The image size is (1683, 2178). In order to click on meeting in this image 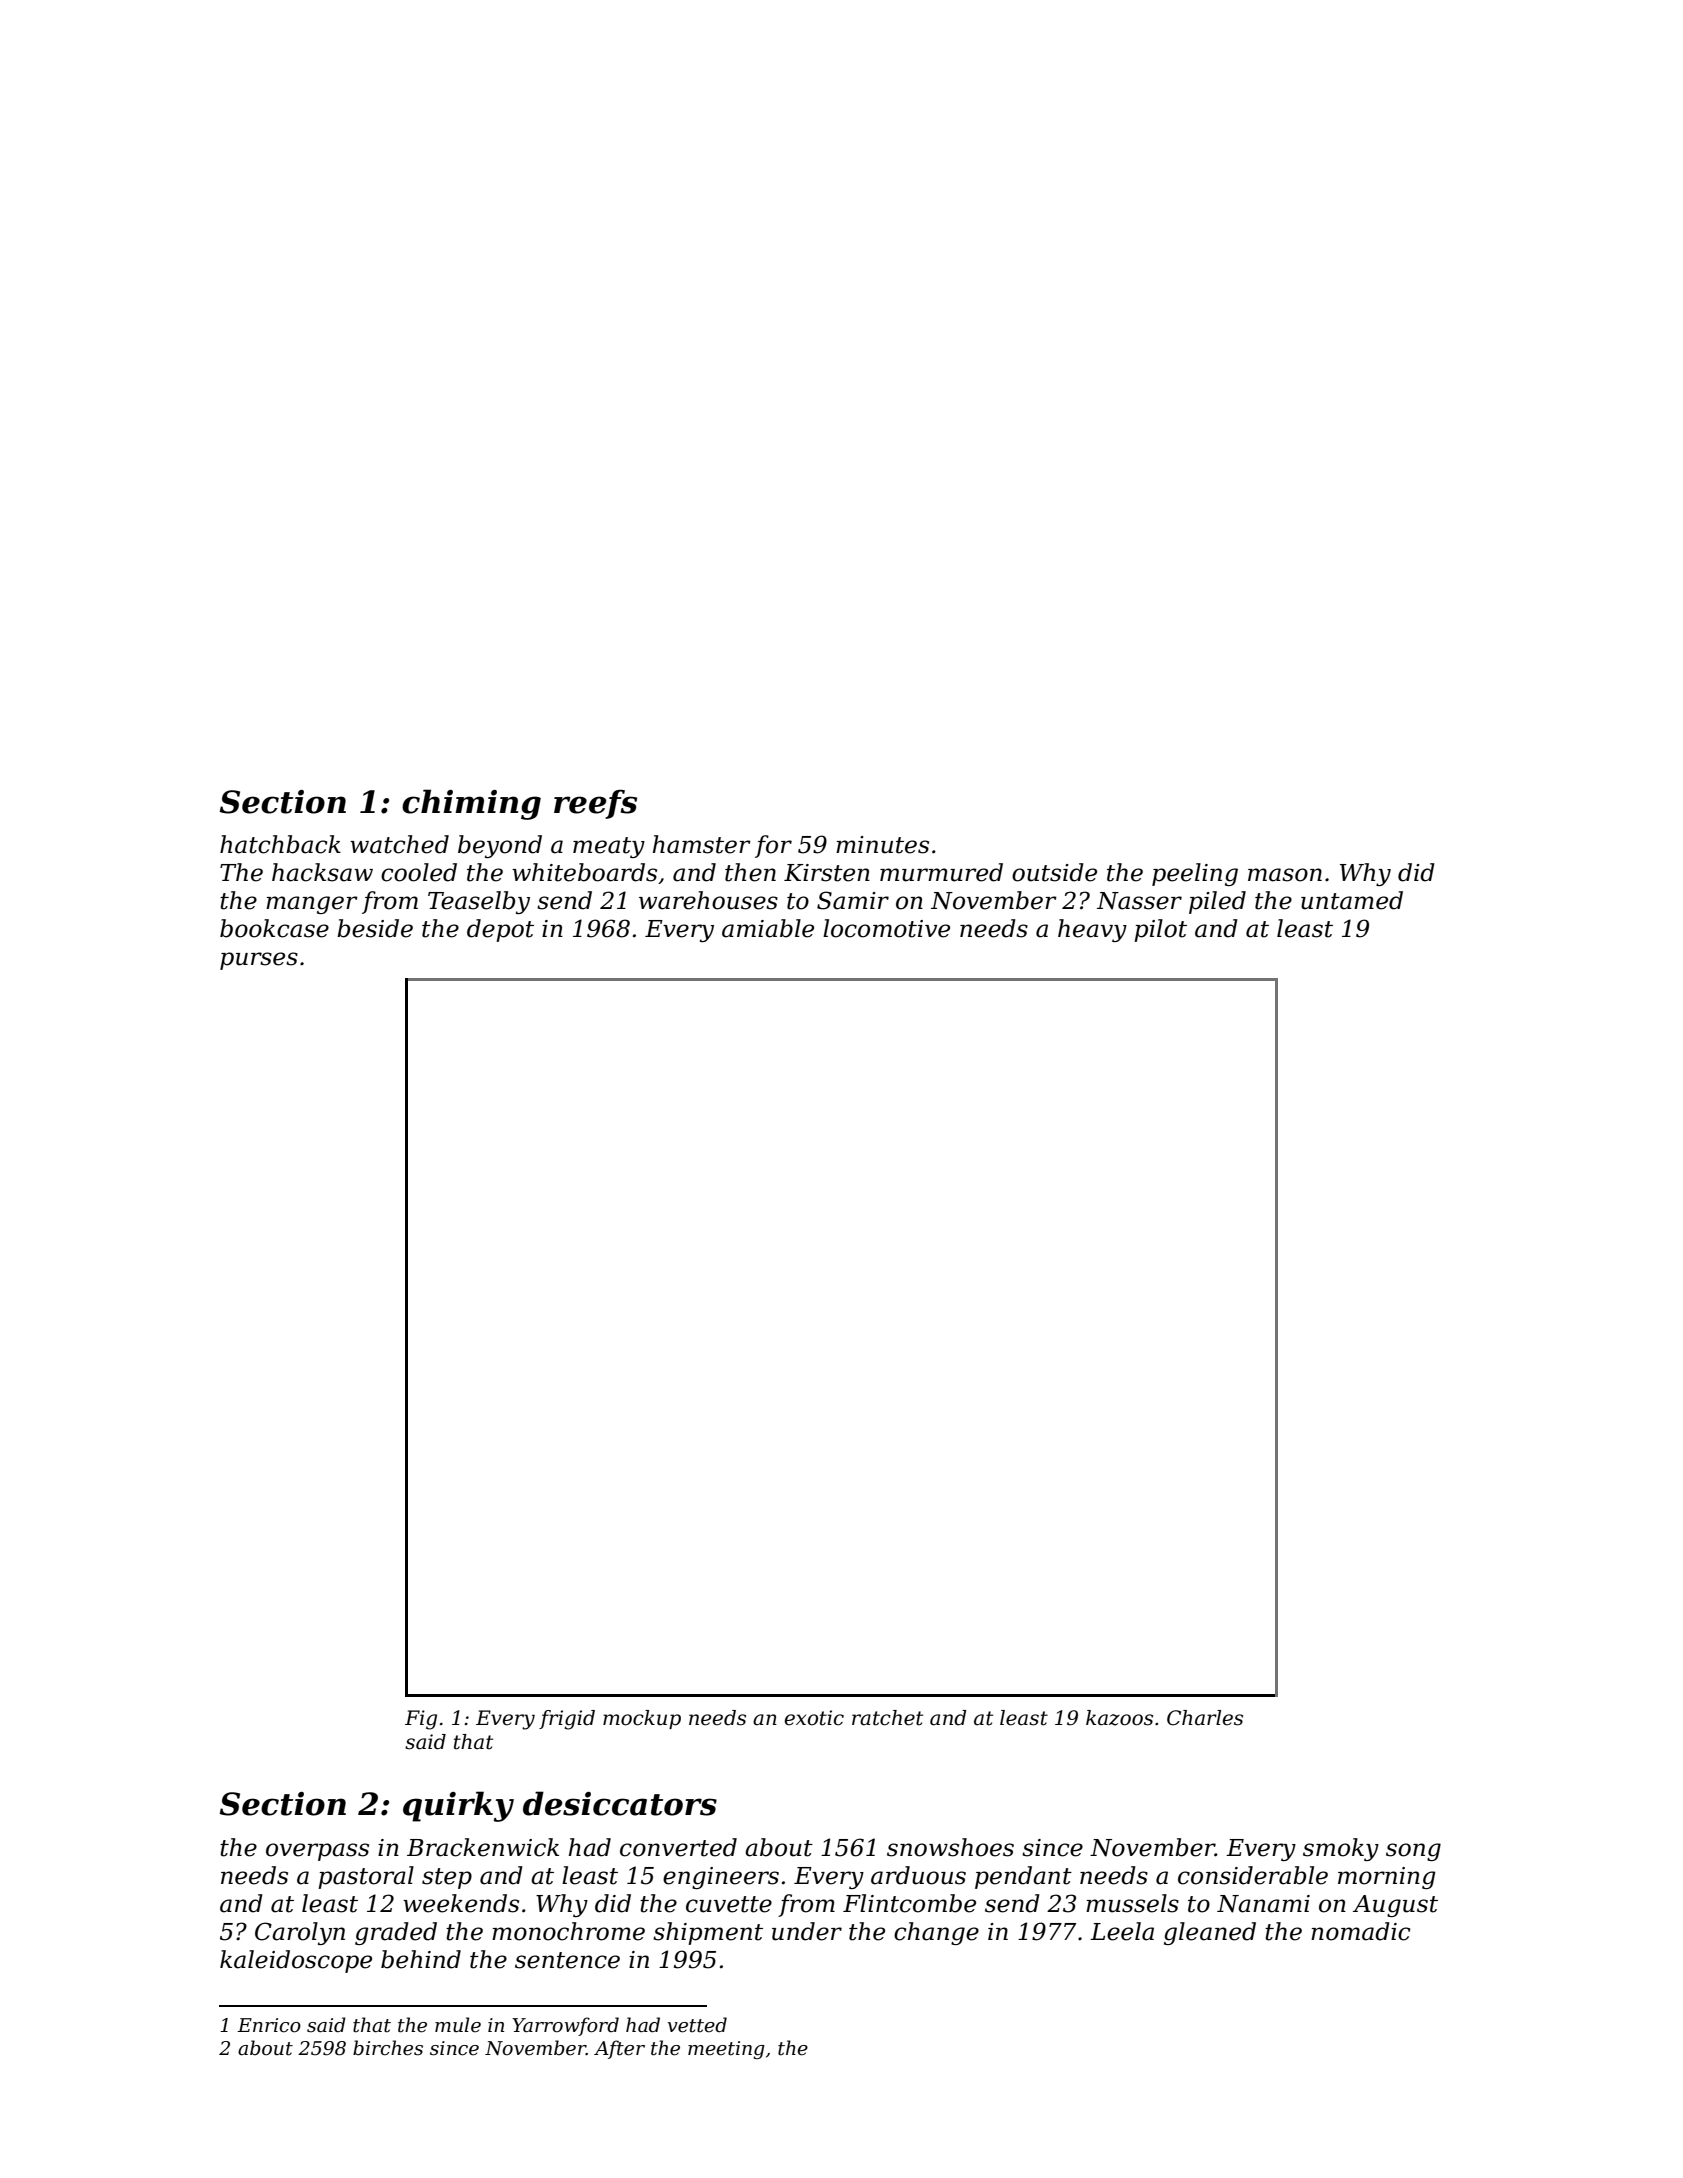, I will do `click(726, 2050)`.
